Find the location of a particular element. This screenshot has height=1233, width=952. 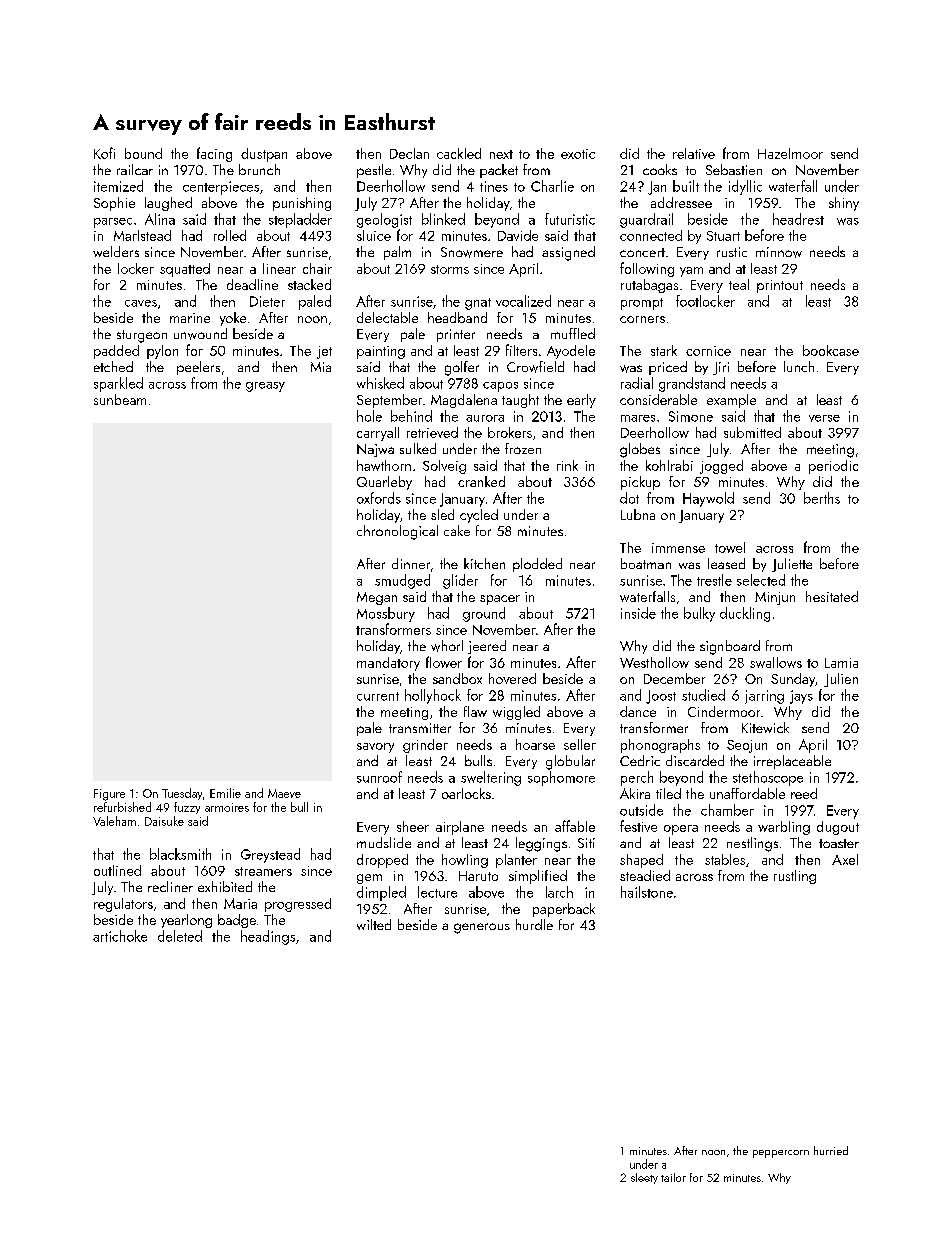

towel is located at coordinates (730, 547).
